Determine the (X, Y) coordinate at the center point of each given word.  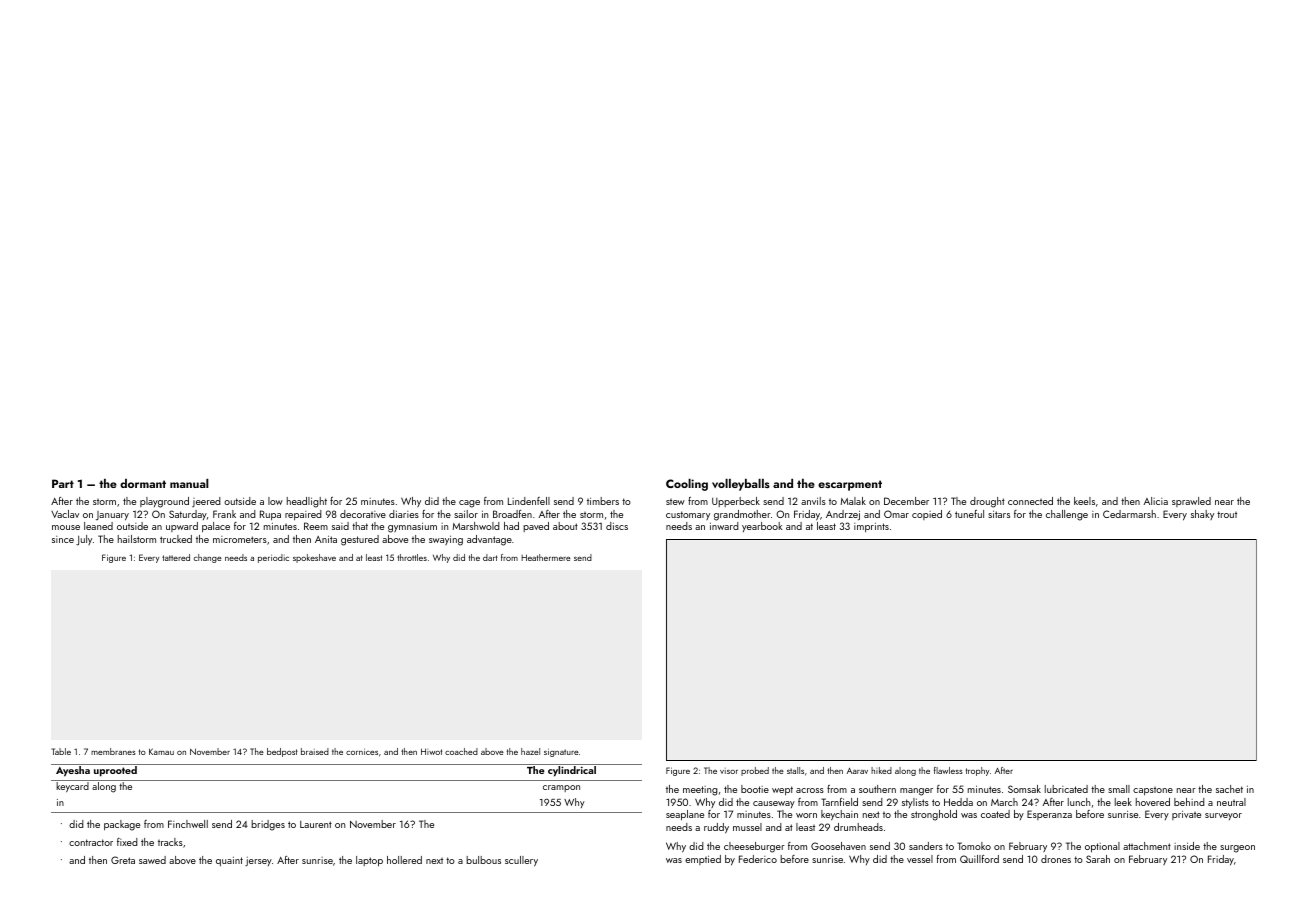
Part (63, 483)
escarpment (850, 485)
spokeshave (314, 558)
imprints (871, 527)
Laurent (316, 824)
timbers (603, 501)
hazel (530, 751)
